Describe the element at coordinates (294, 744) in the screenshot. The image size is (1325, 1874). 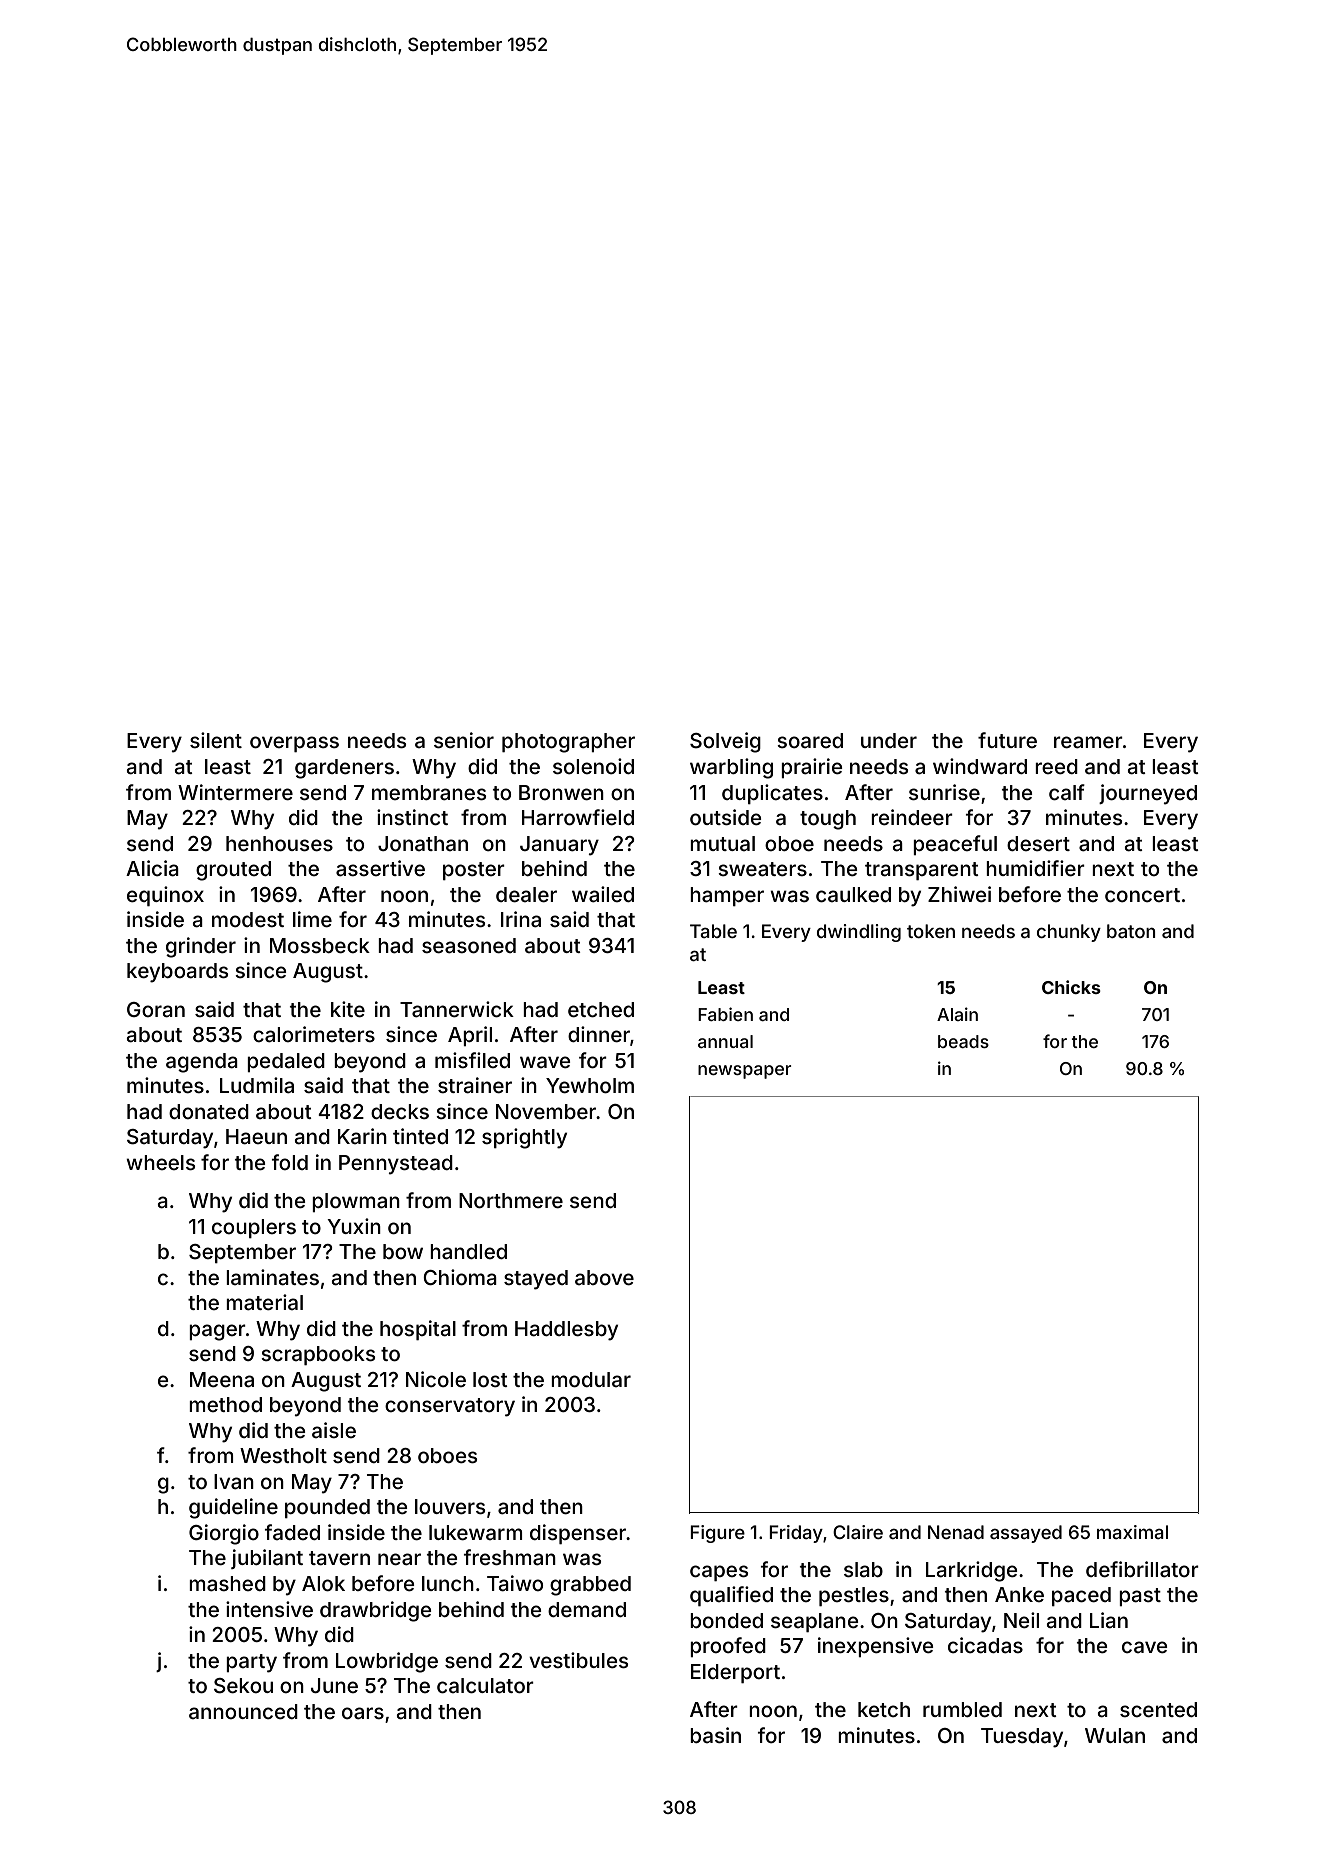
I see `overpass` at that location.
